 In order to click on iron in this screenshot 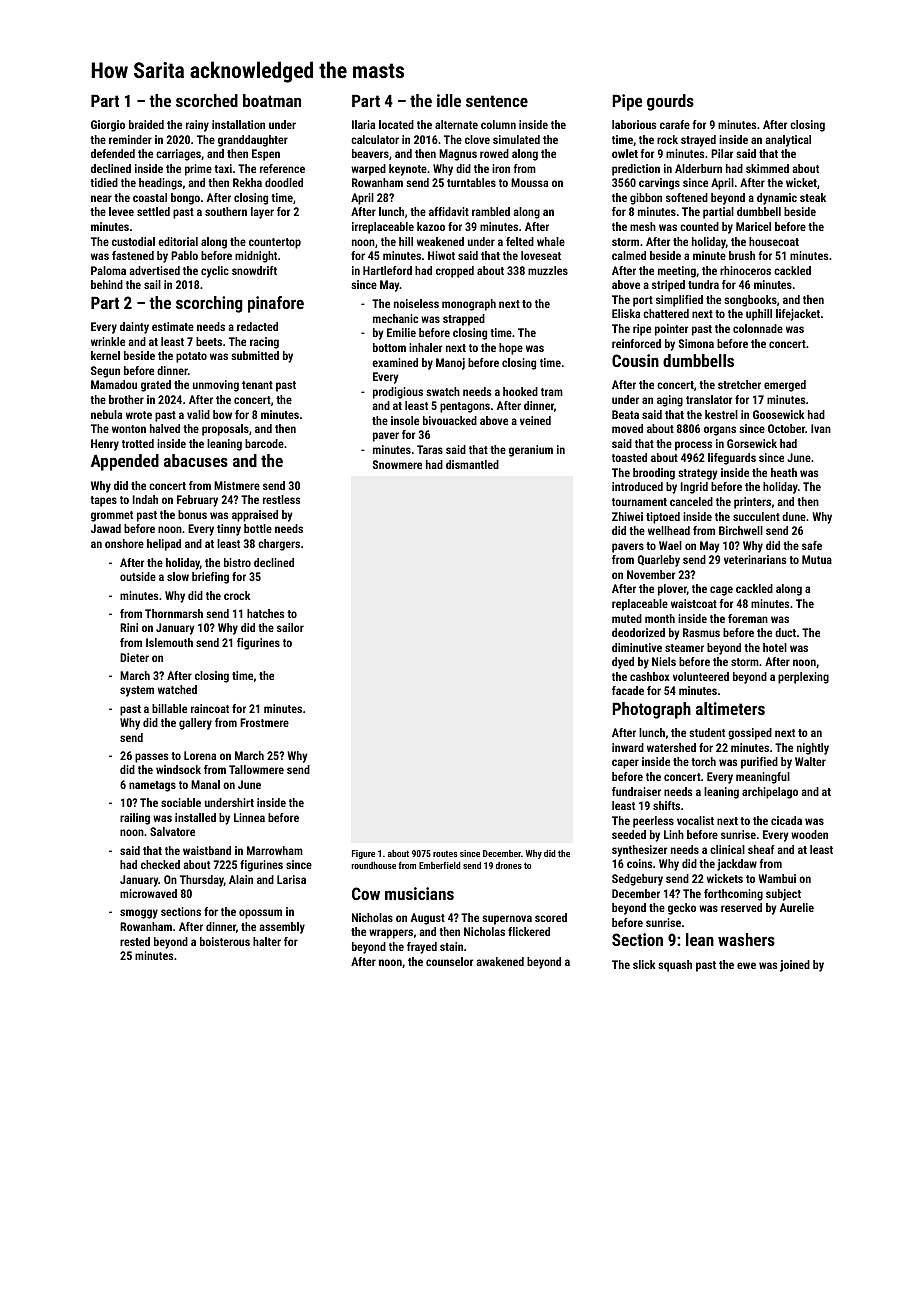, I will do `click(501, 168)`.
